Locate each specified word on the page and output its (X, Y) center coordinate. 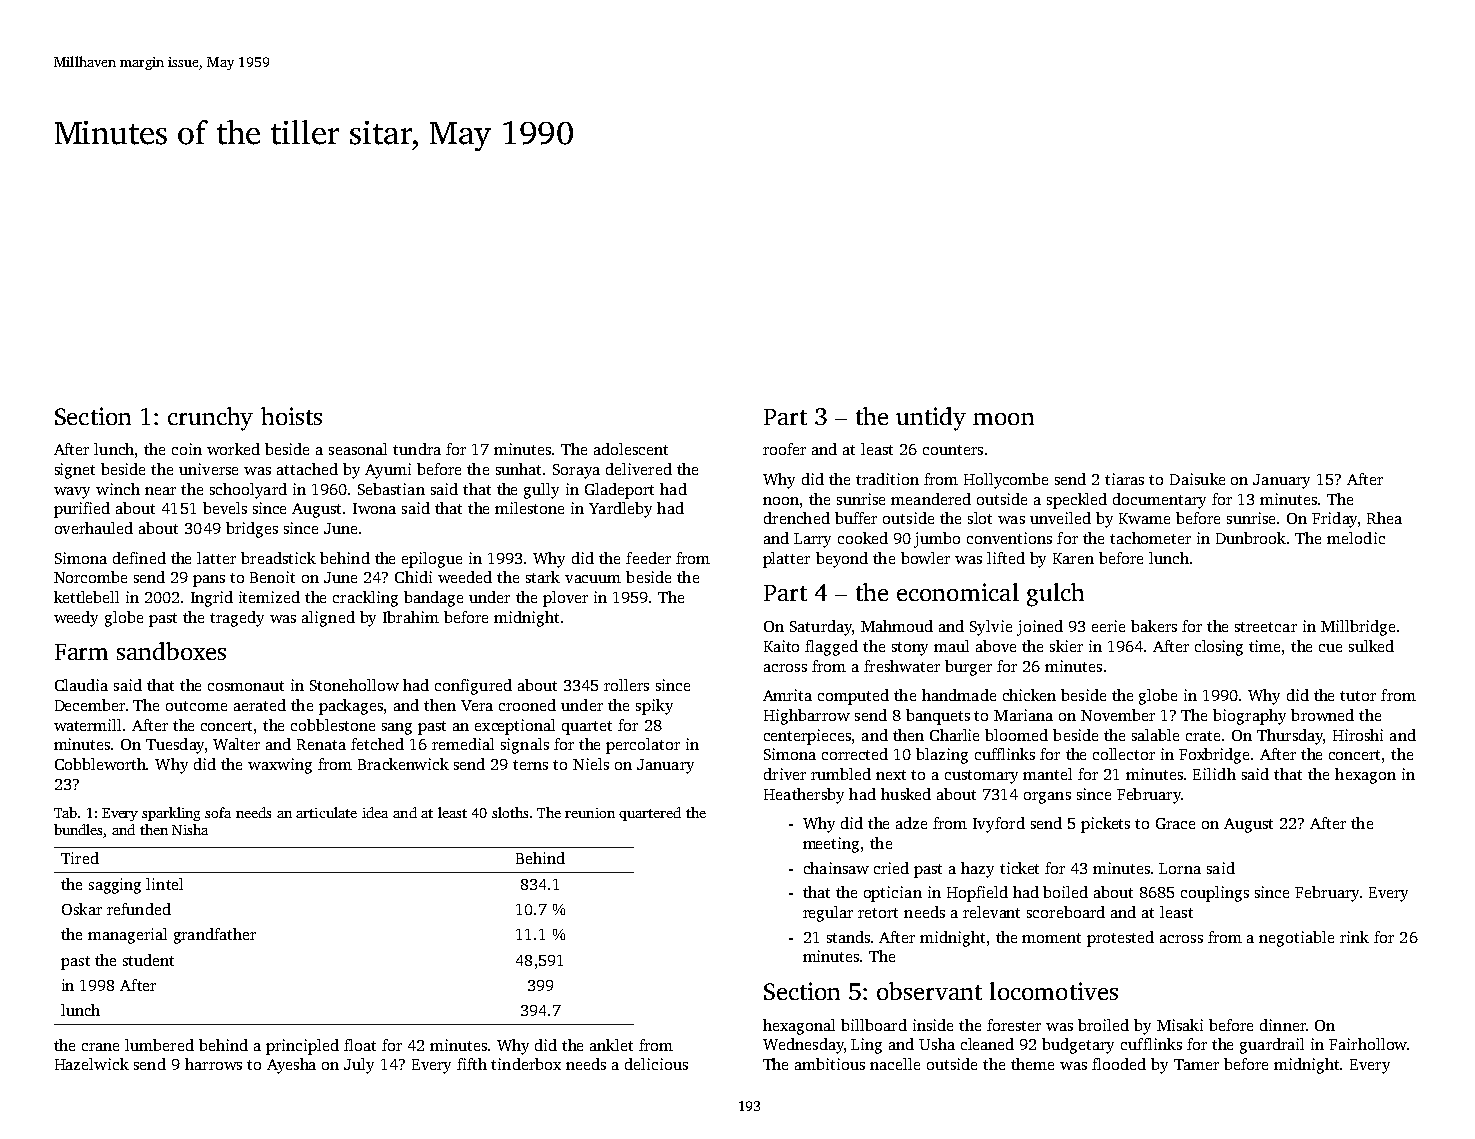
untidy (931, 419)
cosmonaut (246, 686)
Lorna (1180, 868)
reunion (590, 813)
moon (1003, 419)
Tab (65, 812)
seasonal (358, 449)
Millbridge (1358, 628)
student (148, 960)
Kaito (781, 646)
